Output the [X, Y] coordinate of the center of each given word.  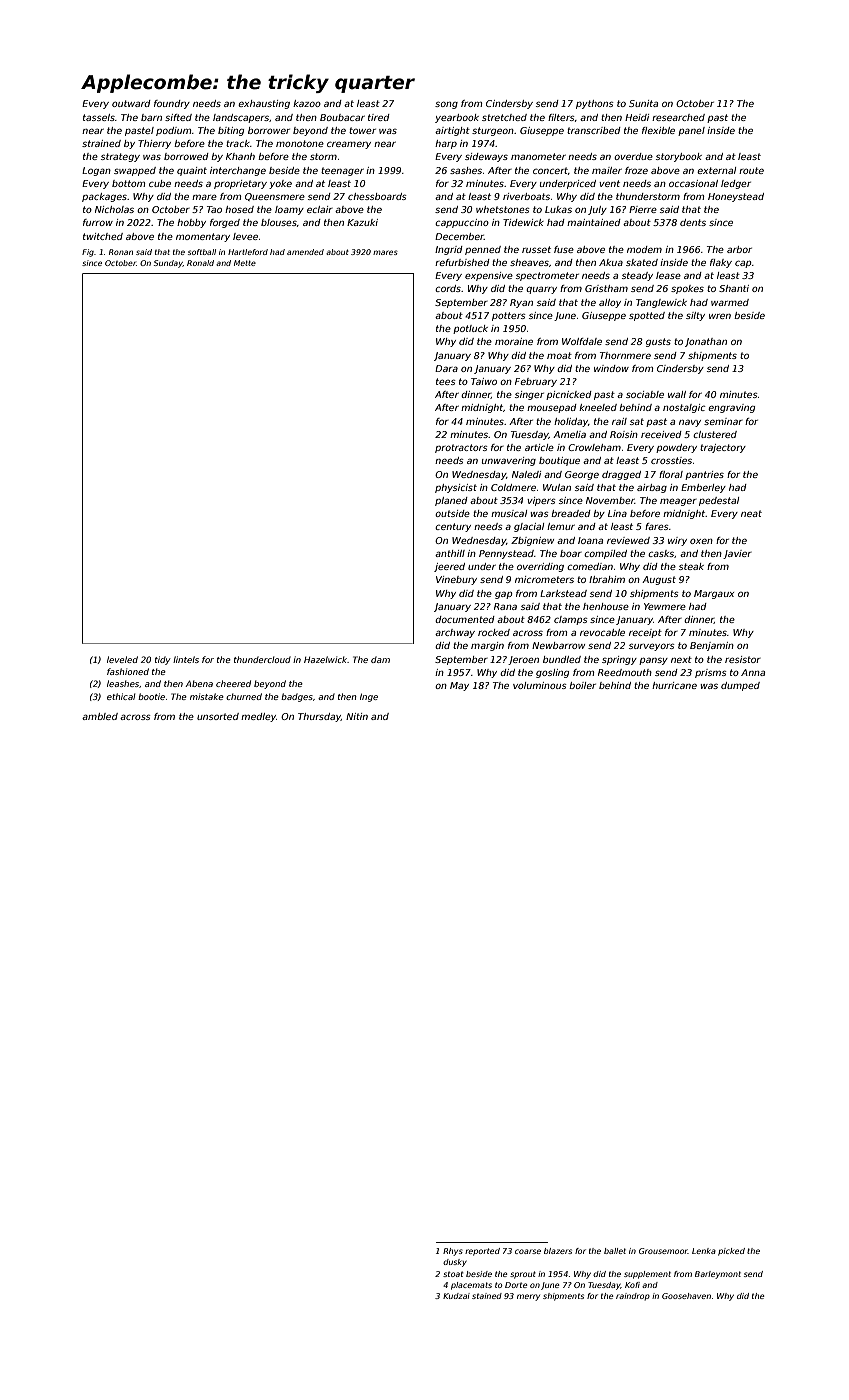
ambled [100, 716]
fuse [564, 249]
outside [452, 513]
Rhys [453, 1252]
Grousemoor [663, 1251]
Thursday [319, 717]
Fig [88, 253]
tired [379, 117]
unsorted [218, 716]
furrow [98, 222]
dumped [740, 686]
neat [751, 513]
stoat [453, 1274]
